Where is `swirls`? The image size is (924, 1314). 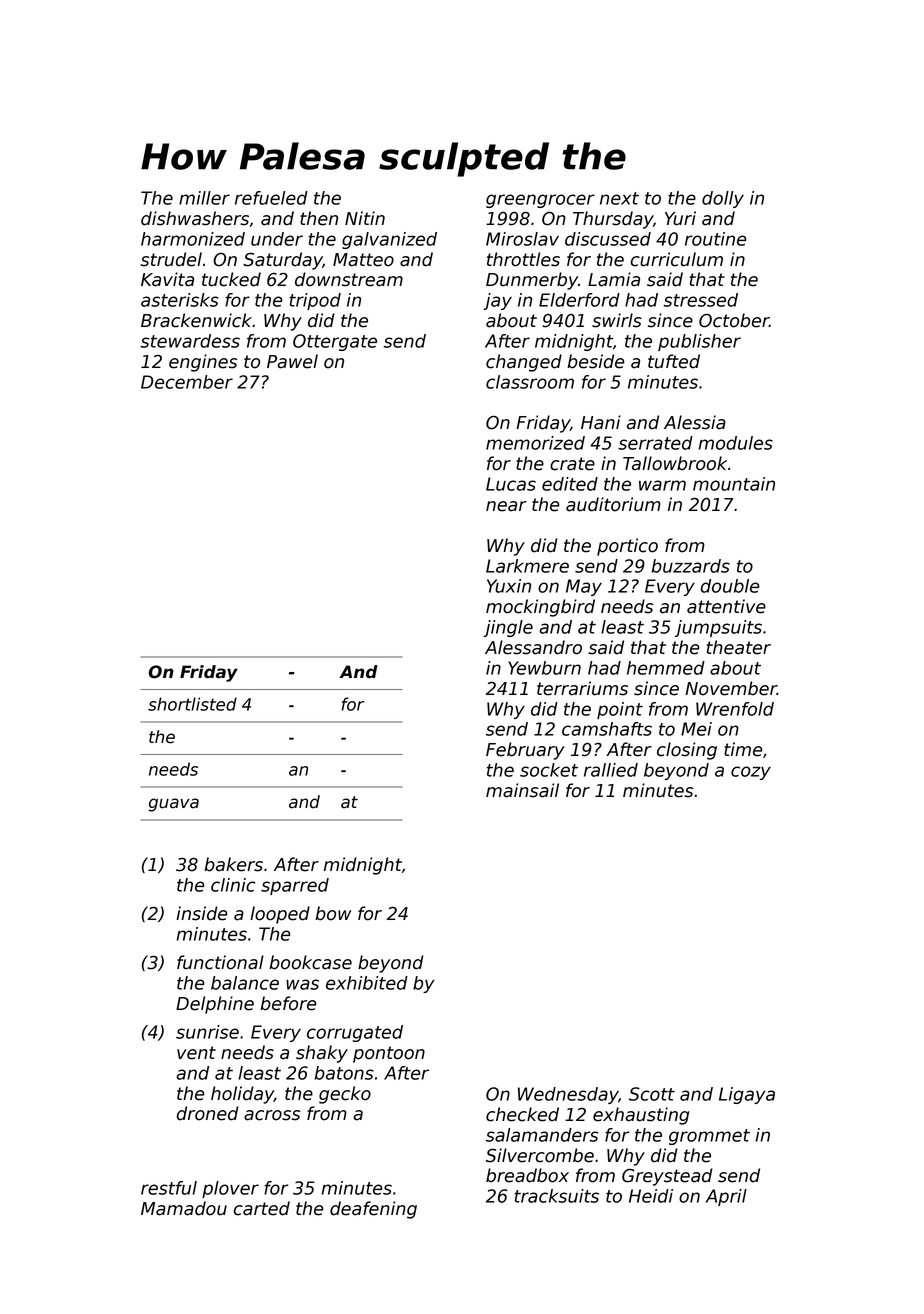
swirls is located at coordinates (617, 320).
